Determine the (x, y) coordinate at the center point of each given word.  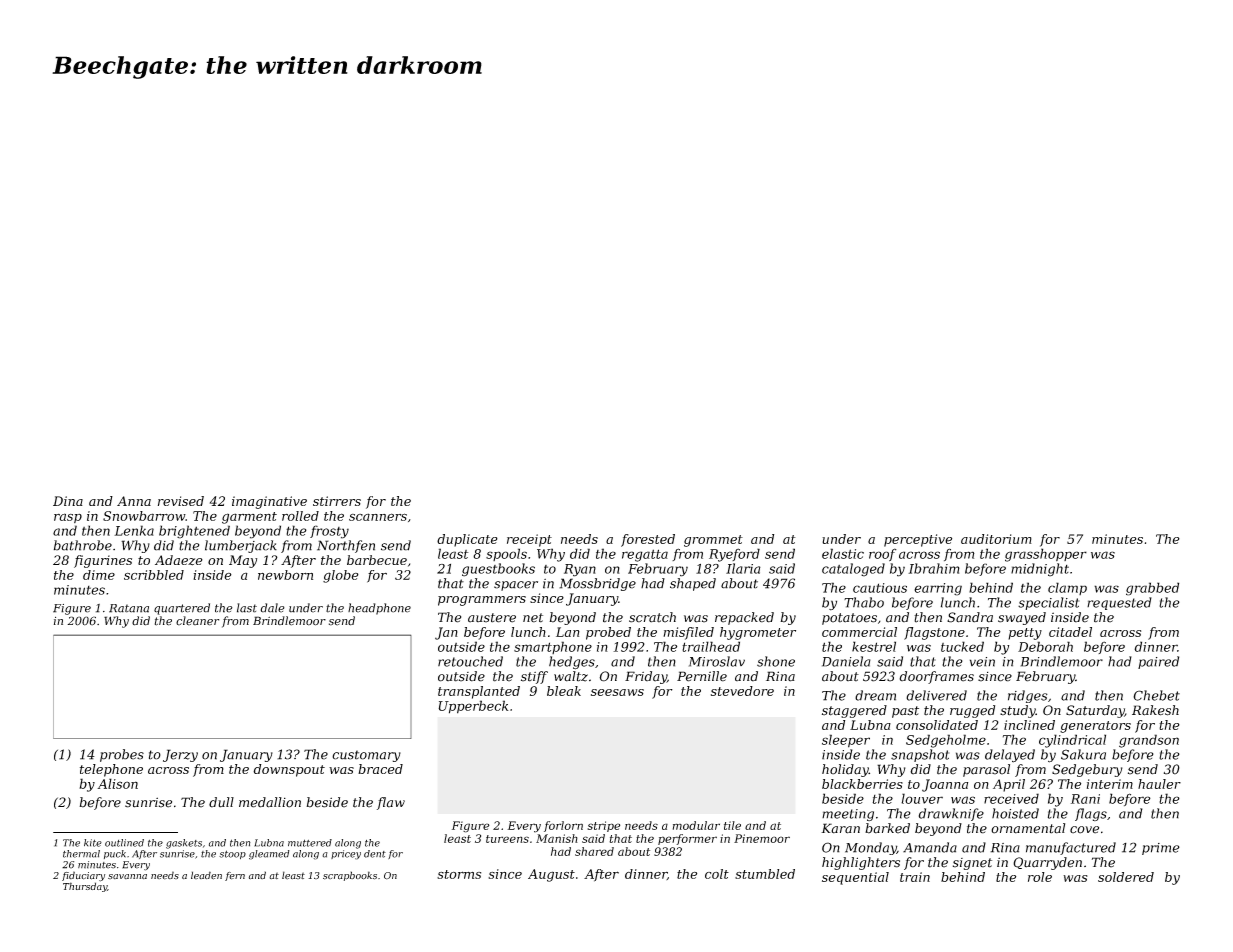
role (1040, 877)
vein (982, 662)
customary (366, 756)
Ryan (580, 570)
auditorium (996, 539)
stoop (232, 854)
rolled (300, 516)
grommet (713, 541)
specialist (1048, 603)
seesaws (617, 692)
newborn (285, 575)
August (551, 875)
